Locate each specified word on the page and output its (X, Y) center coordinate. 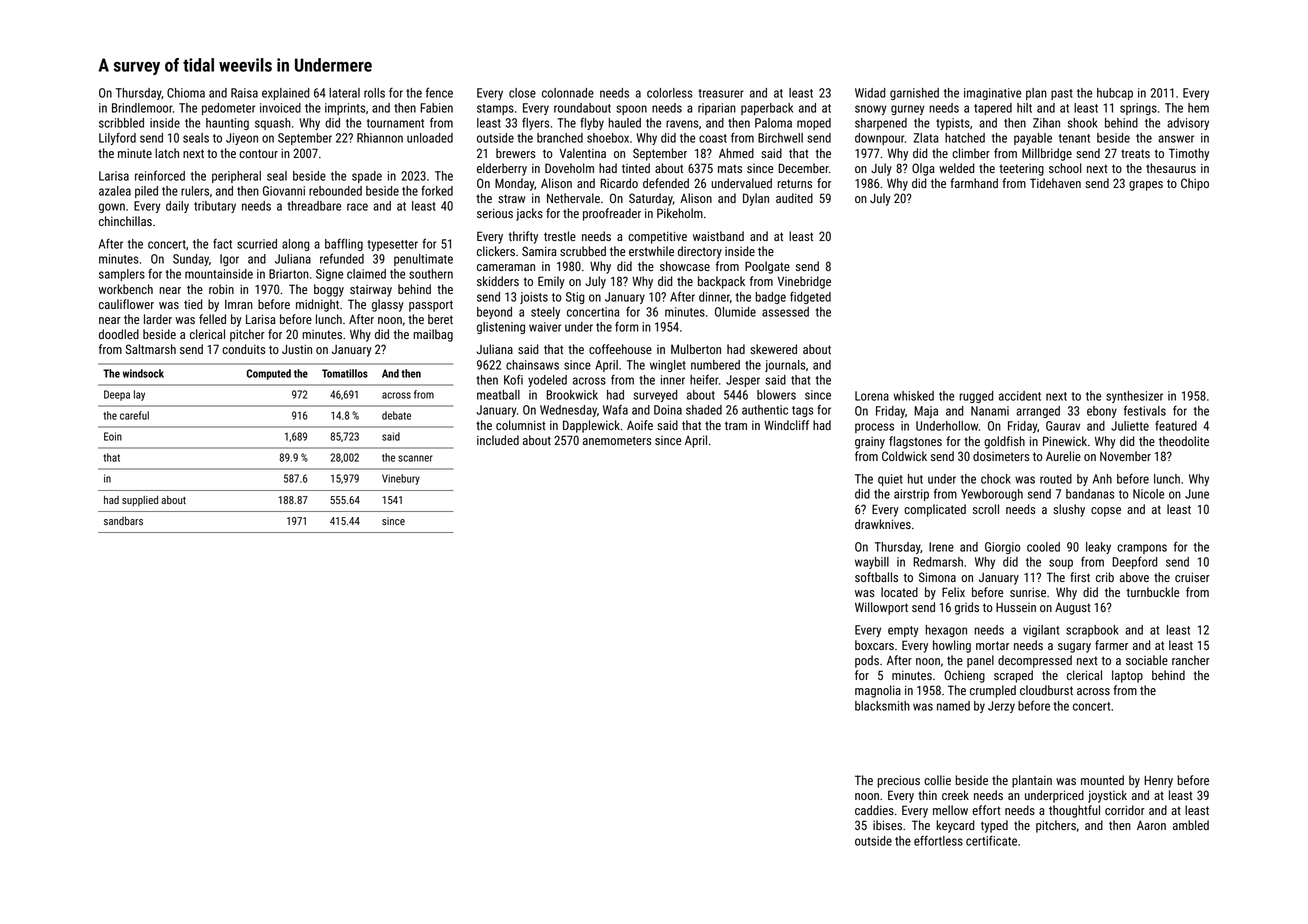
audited (794, 198)
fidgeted (810, 297)
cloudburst (1046, 690)
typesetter (392, 245)
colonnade (568, 93)
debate (396, 415)
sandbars (123, 521)
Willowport (881, 608)
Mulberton (696, 349)
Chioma (186, 93)
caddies (874, 810)
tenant (1074, 138)
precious (898, 781)
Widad (870, 93)
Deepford (1134, 562)
